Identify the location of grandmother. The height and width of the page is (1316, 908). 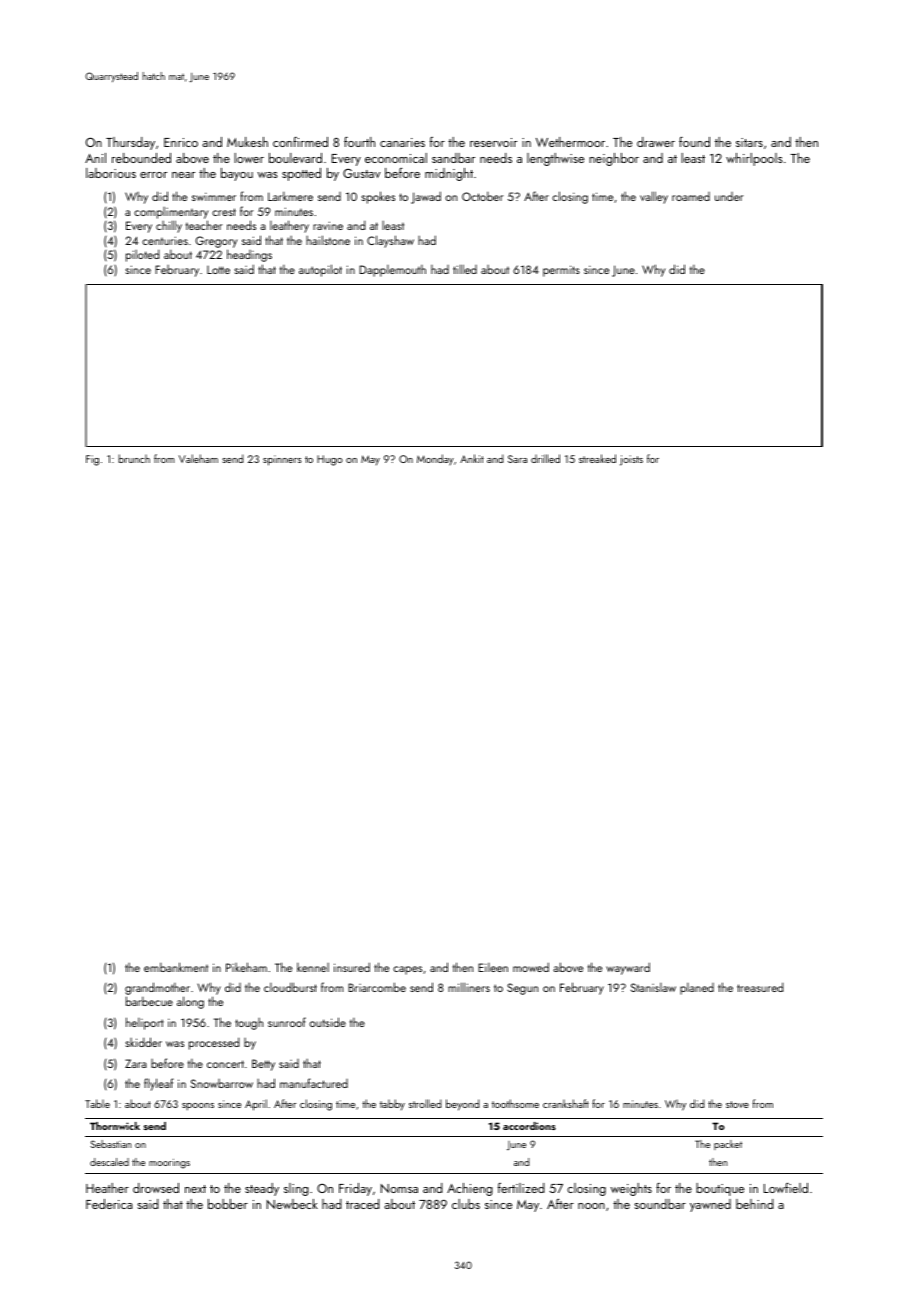
(157, 988).
